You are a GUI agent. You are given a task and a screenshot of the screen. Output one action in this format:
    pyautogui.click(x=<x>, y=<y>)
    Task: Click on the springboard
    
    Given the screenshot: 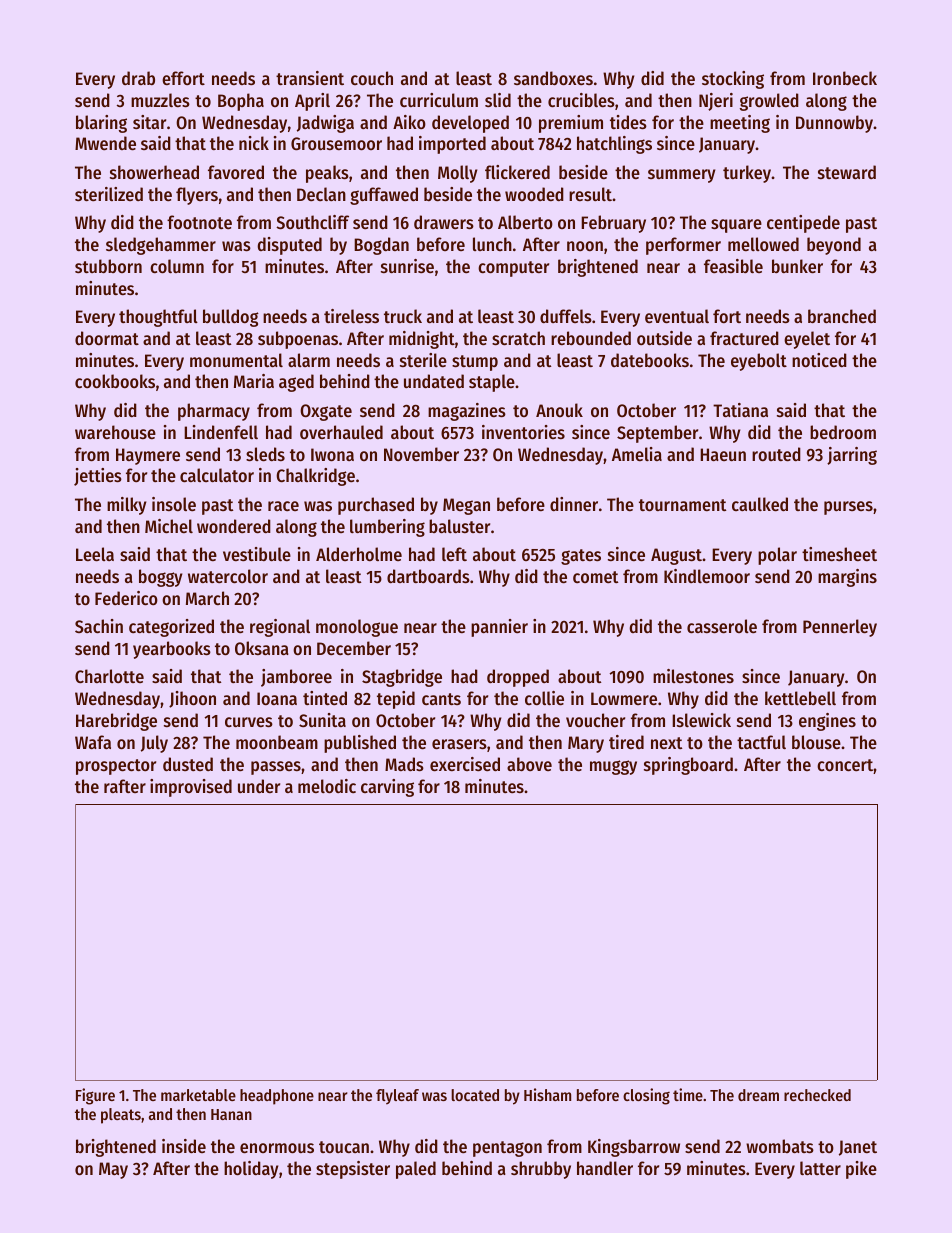 What is the action you would take?
    pyautogui.click(x=688, y=766)
